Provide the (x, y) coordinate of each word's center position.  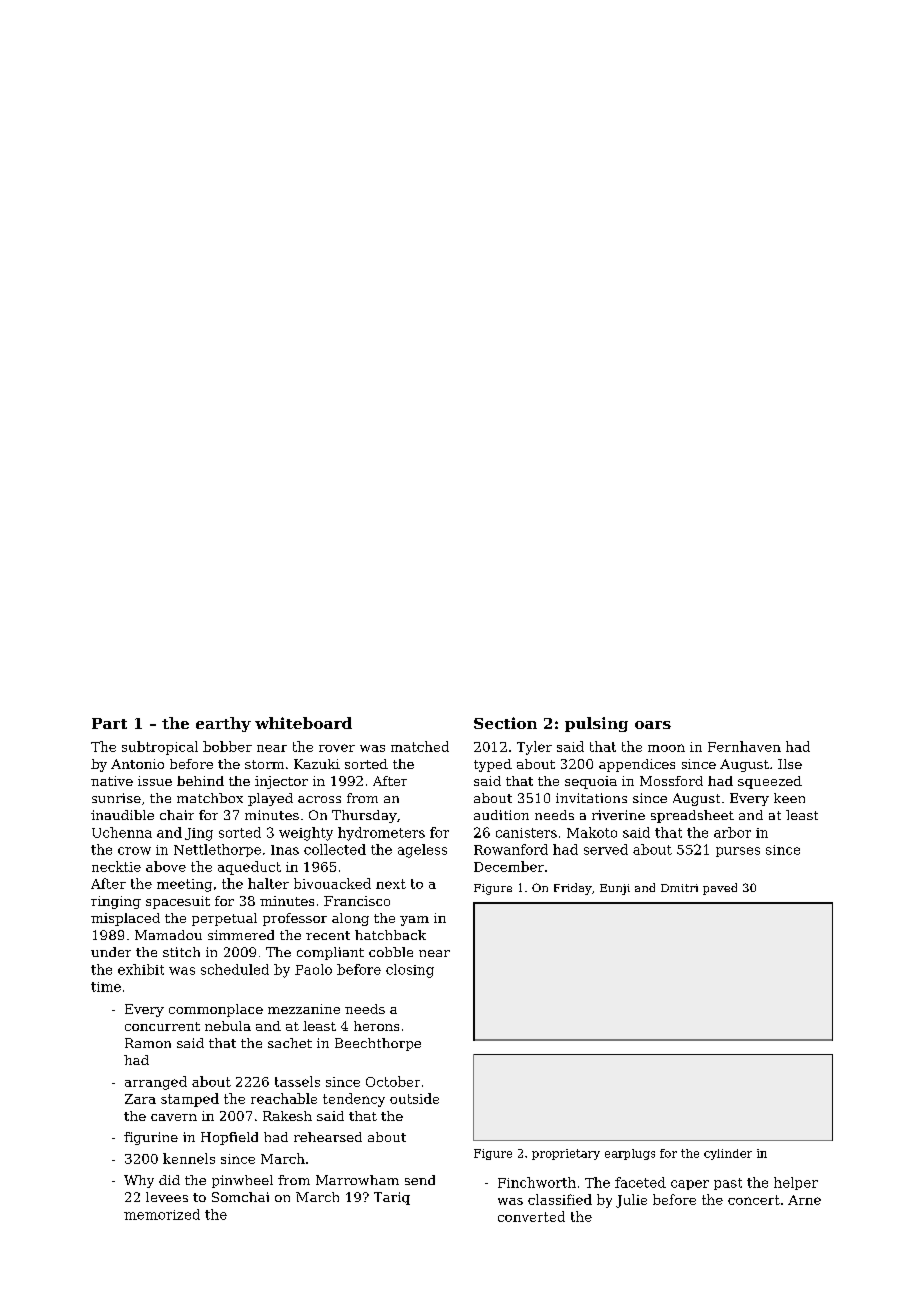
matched (420, 746)
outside (414, 1098)
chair (177, 815)
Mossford (671, 781)
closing (410, 971)
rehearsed (328, 1137)
